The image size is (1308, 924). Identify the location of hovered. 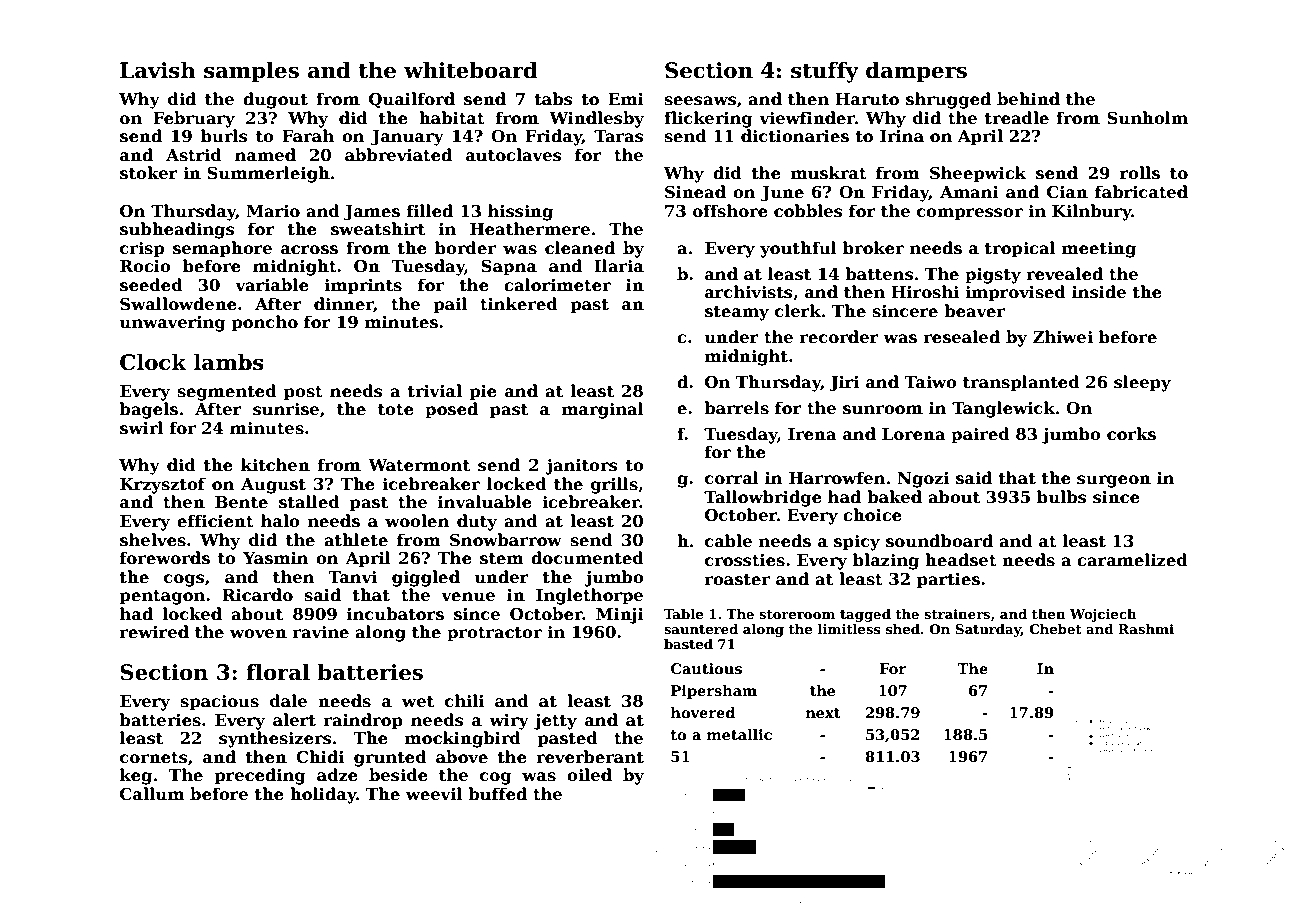
(703, 712).
